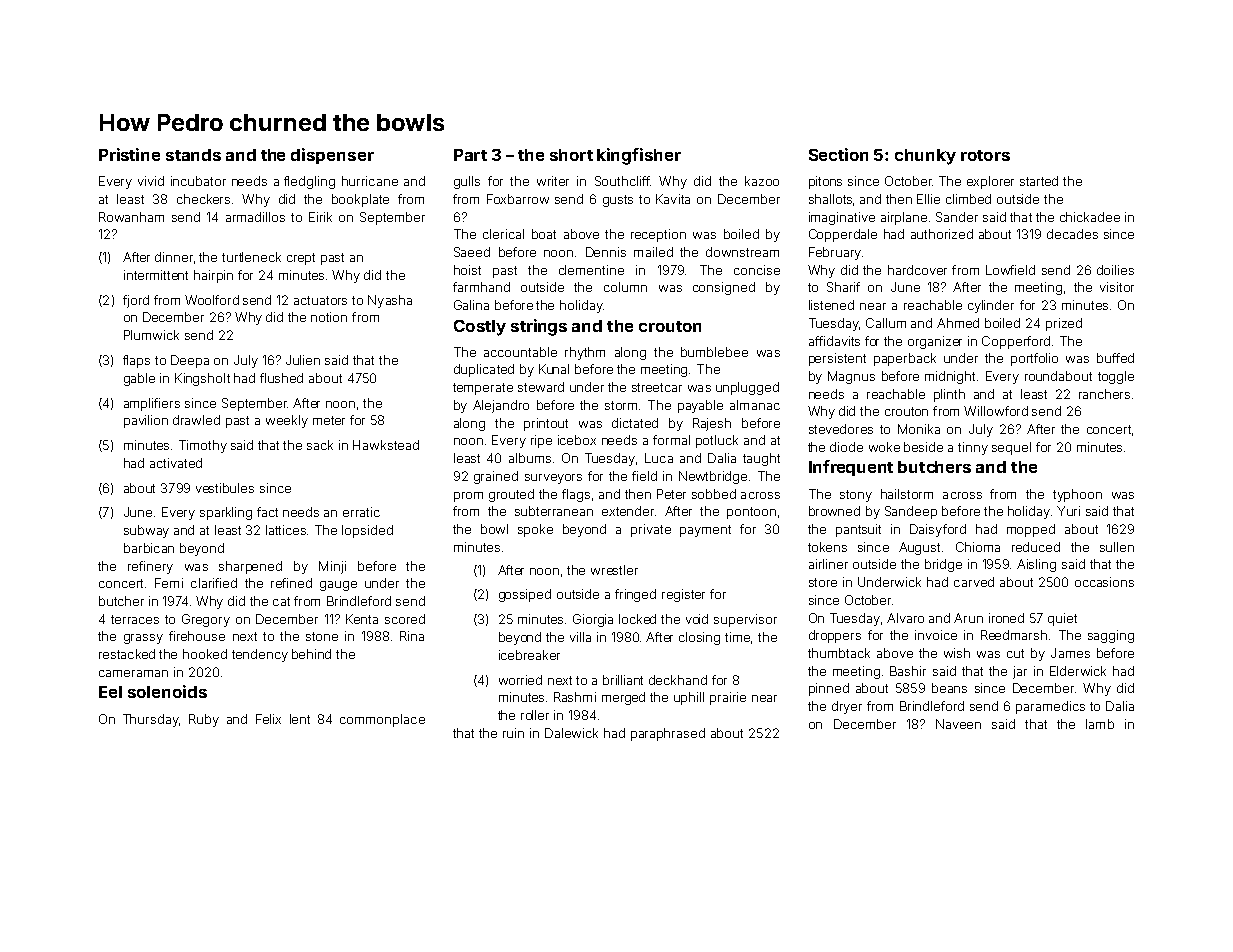  Describe the element at coordinates (990, 182) in the document. I see `explorer` at that location.
